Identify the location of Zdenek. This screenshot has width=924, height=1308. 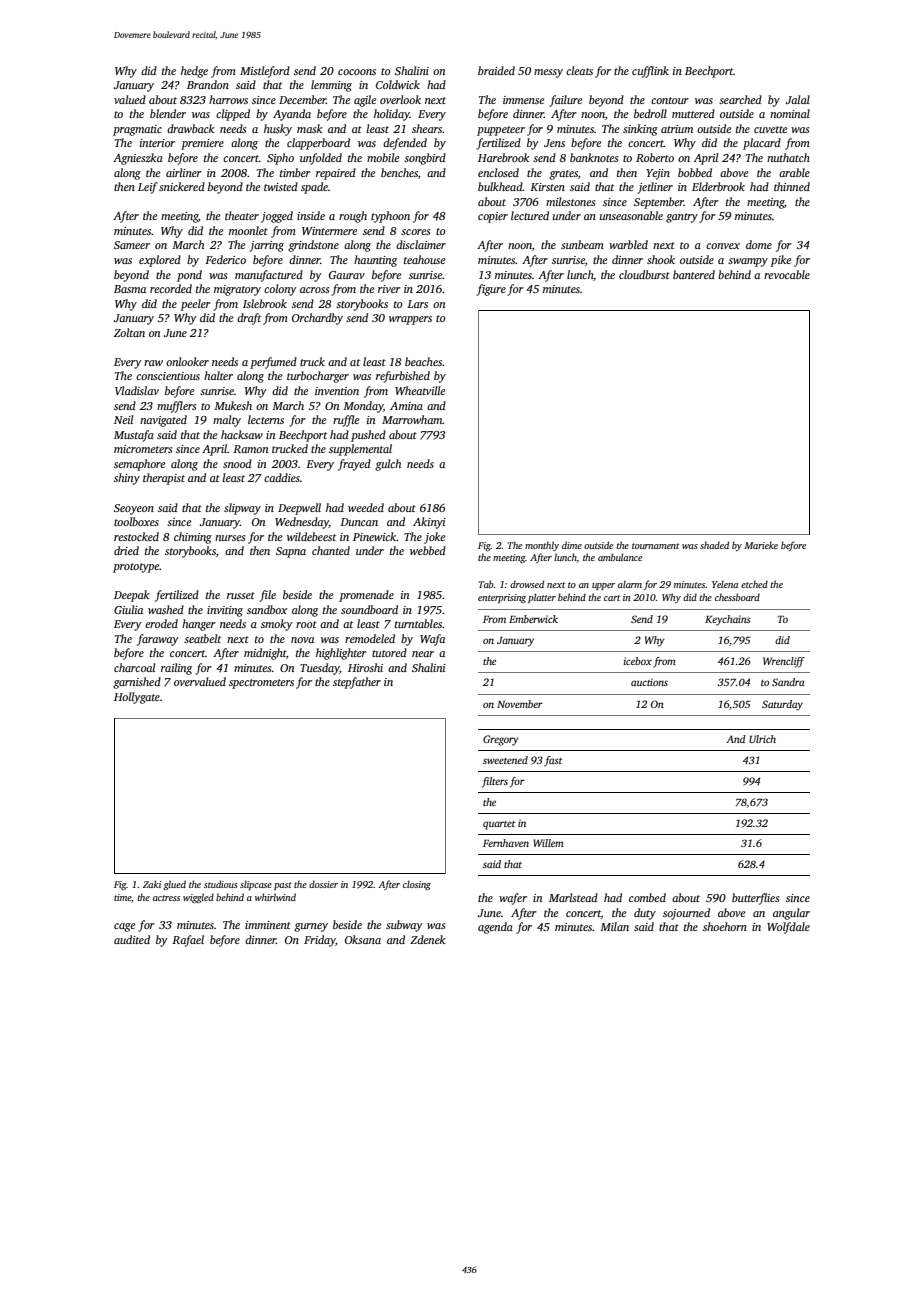
(427, 939).
